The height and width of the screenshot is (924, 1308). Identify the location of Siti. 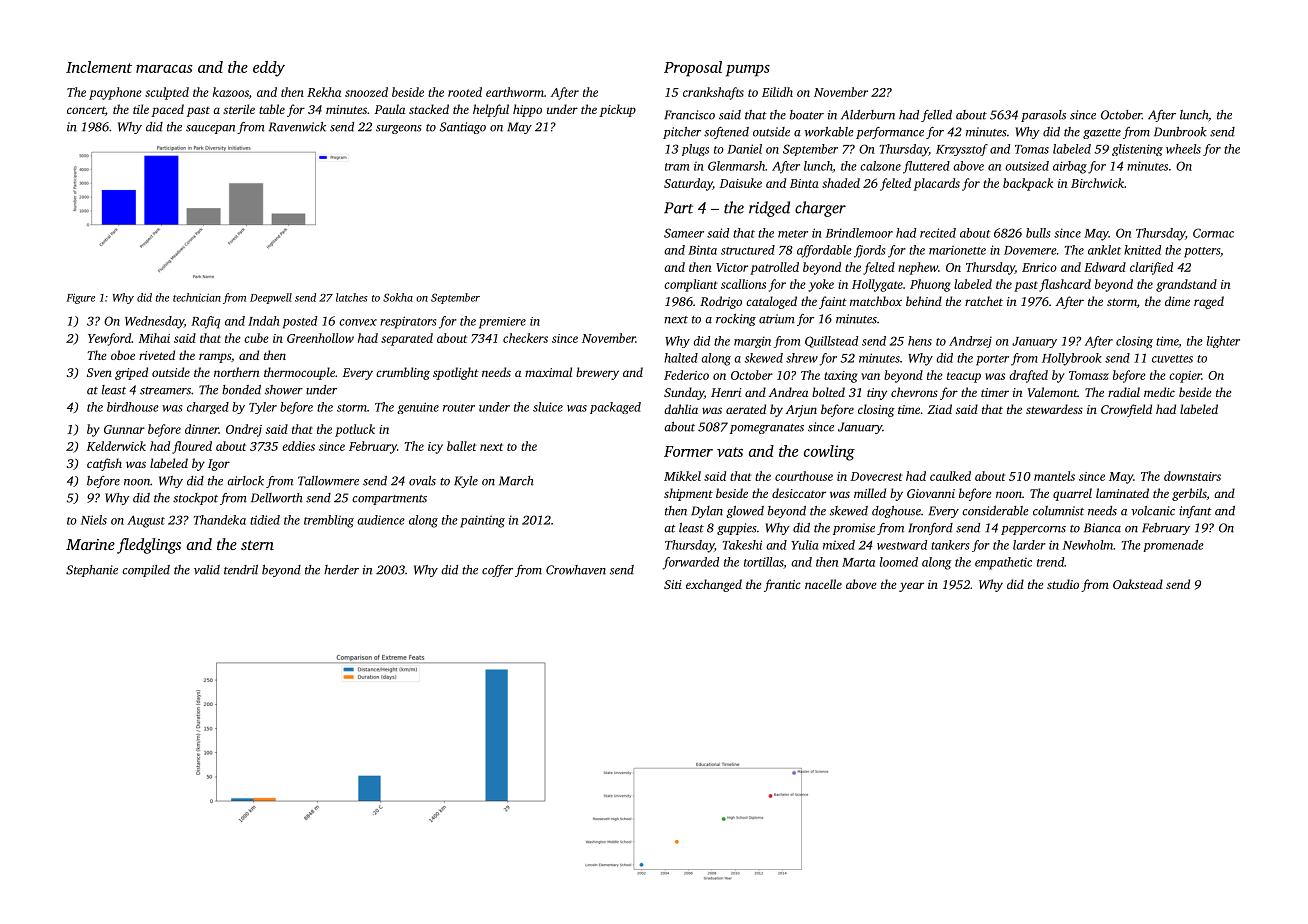
(673, 584).
